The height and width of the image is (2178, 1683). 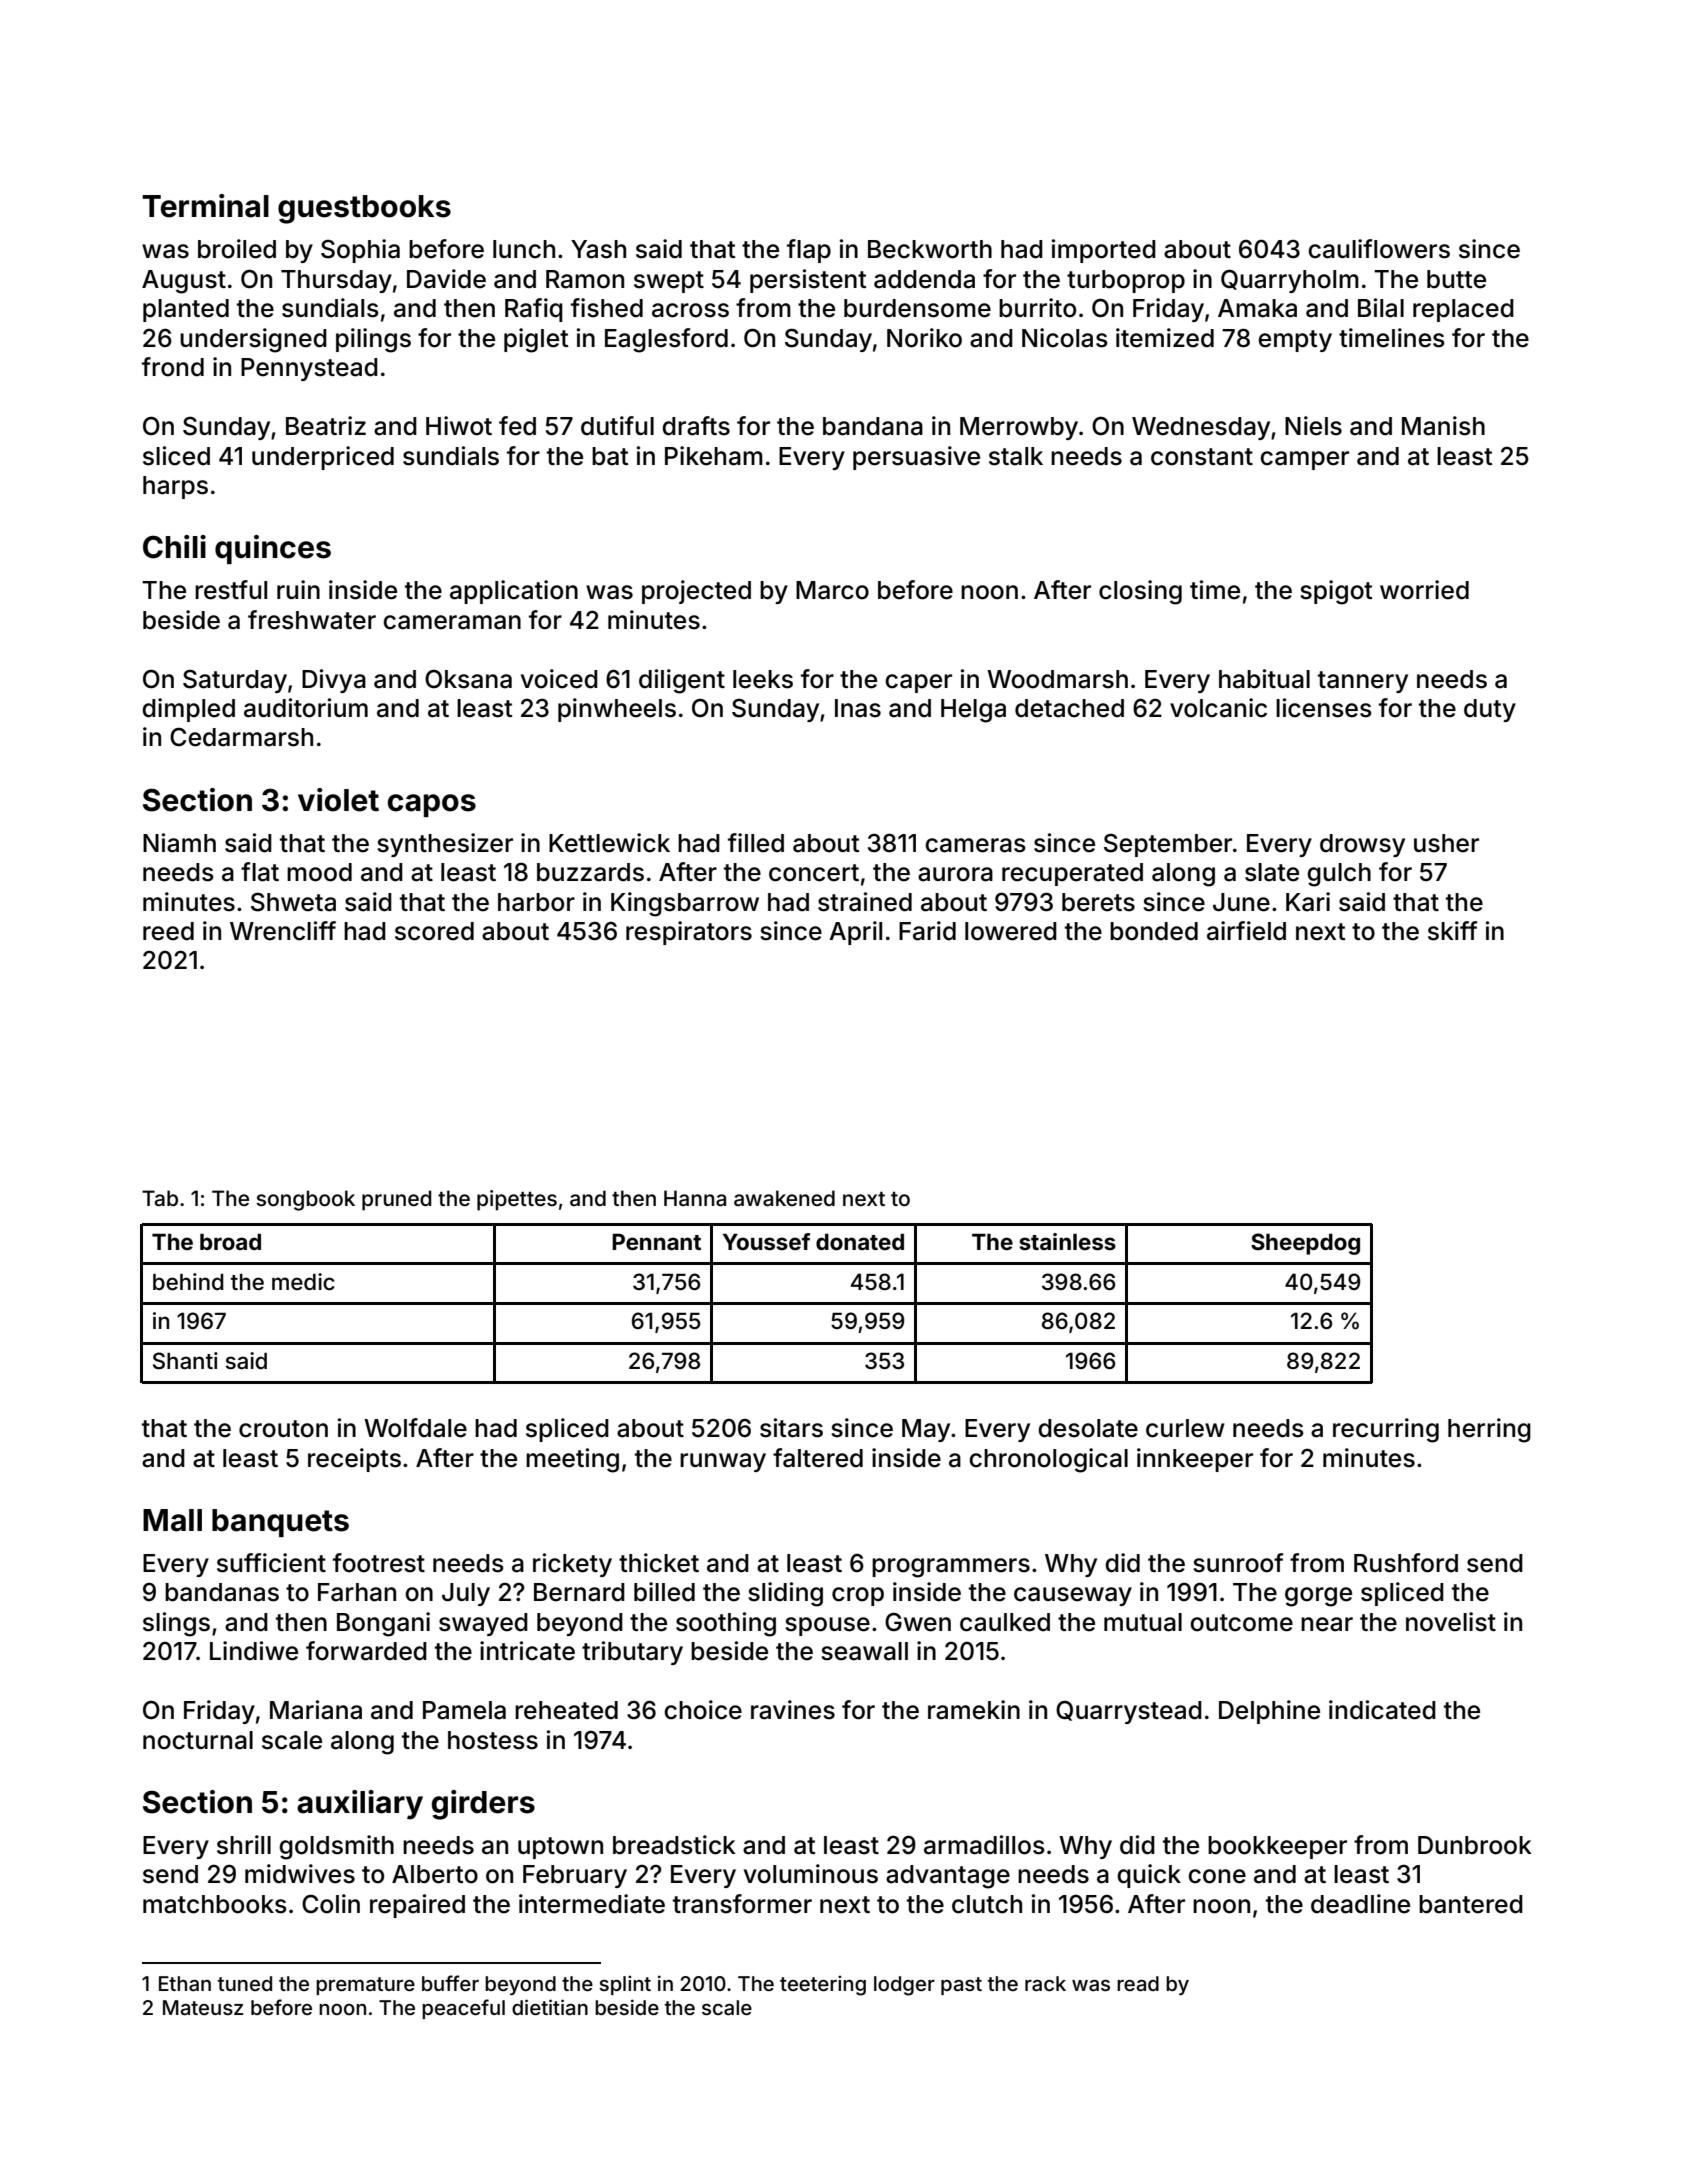 What do you see at coordinates (205, 206) in the image?
I see `Terminal` at bounding box center [205, 206].
